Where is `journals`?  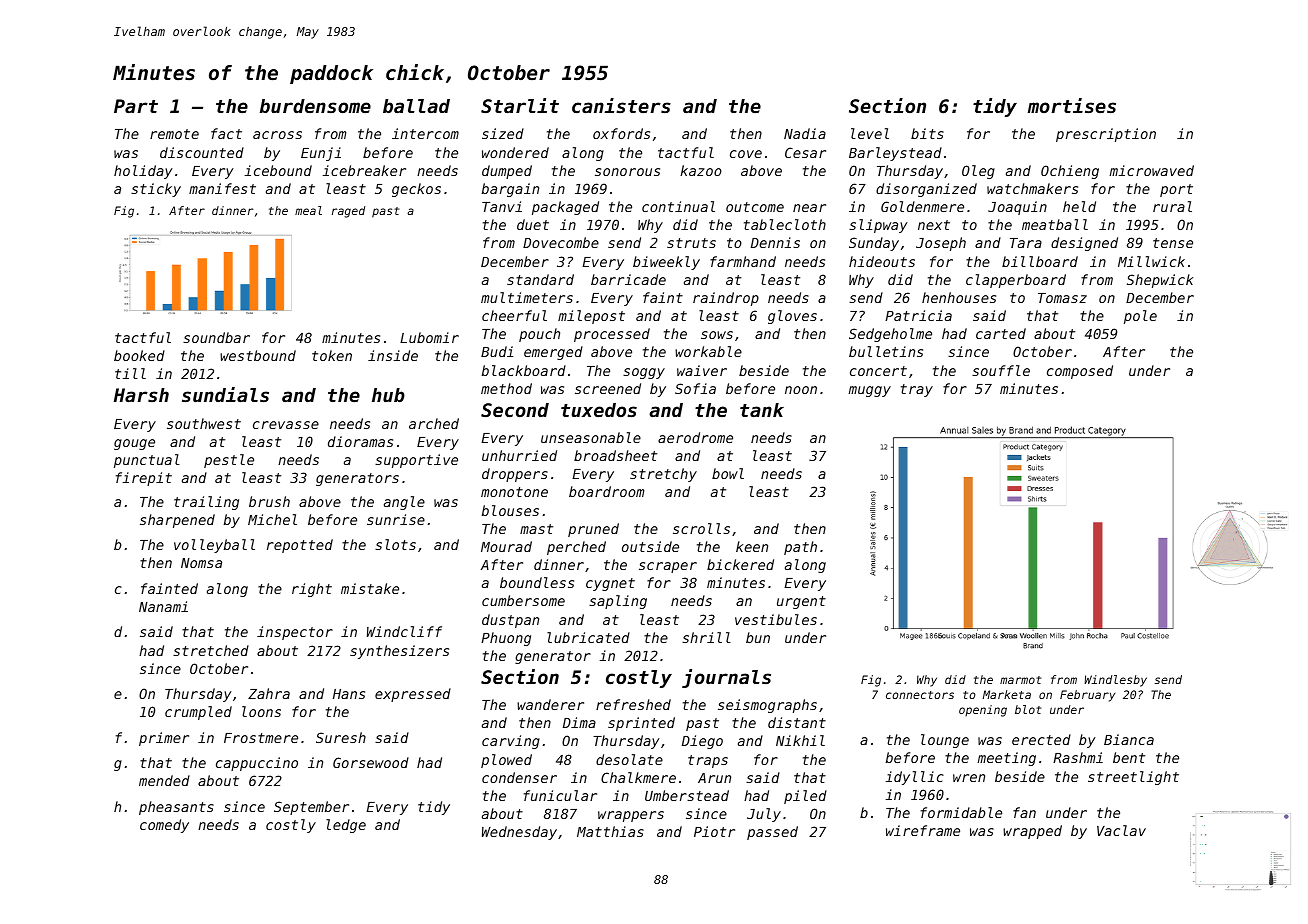 journals is located at coordinates (726, 678).
